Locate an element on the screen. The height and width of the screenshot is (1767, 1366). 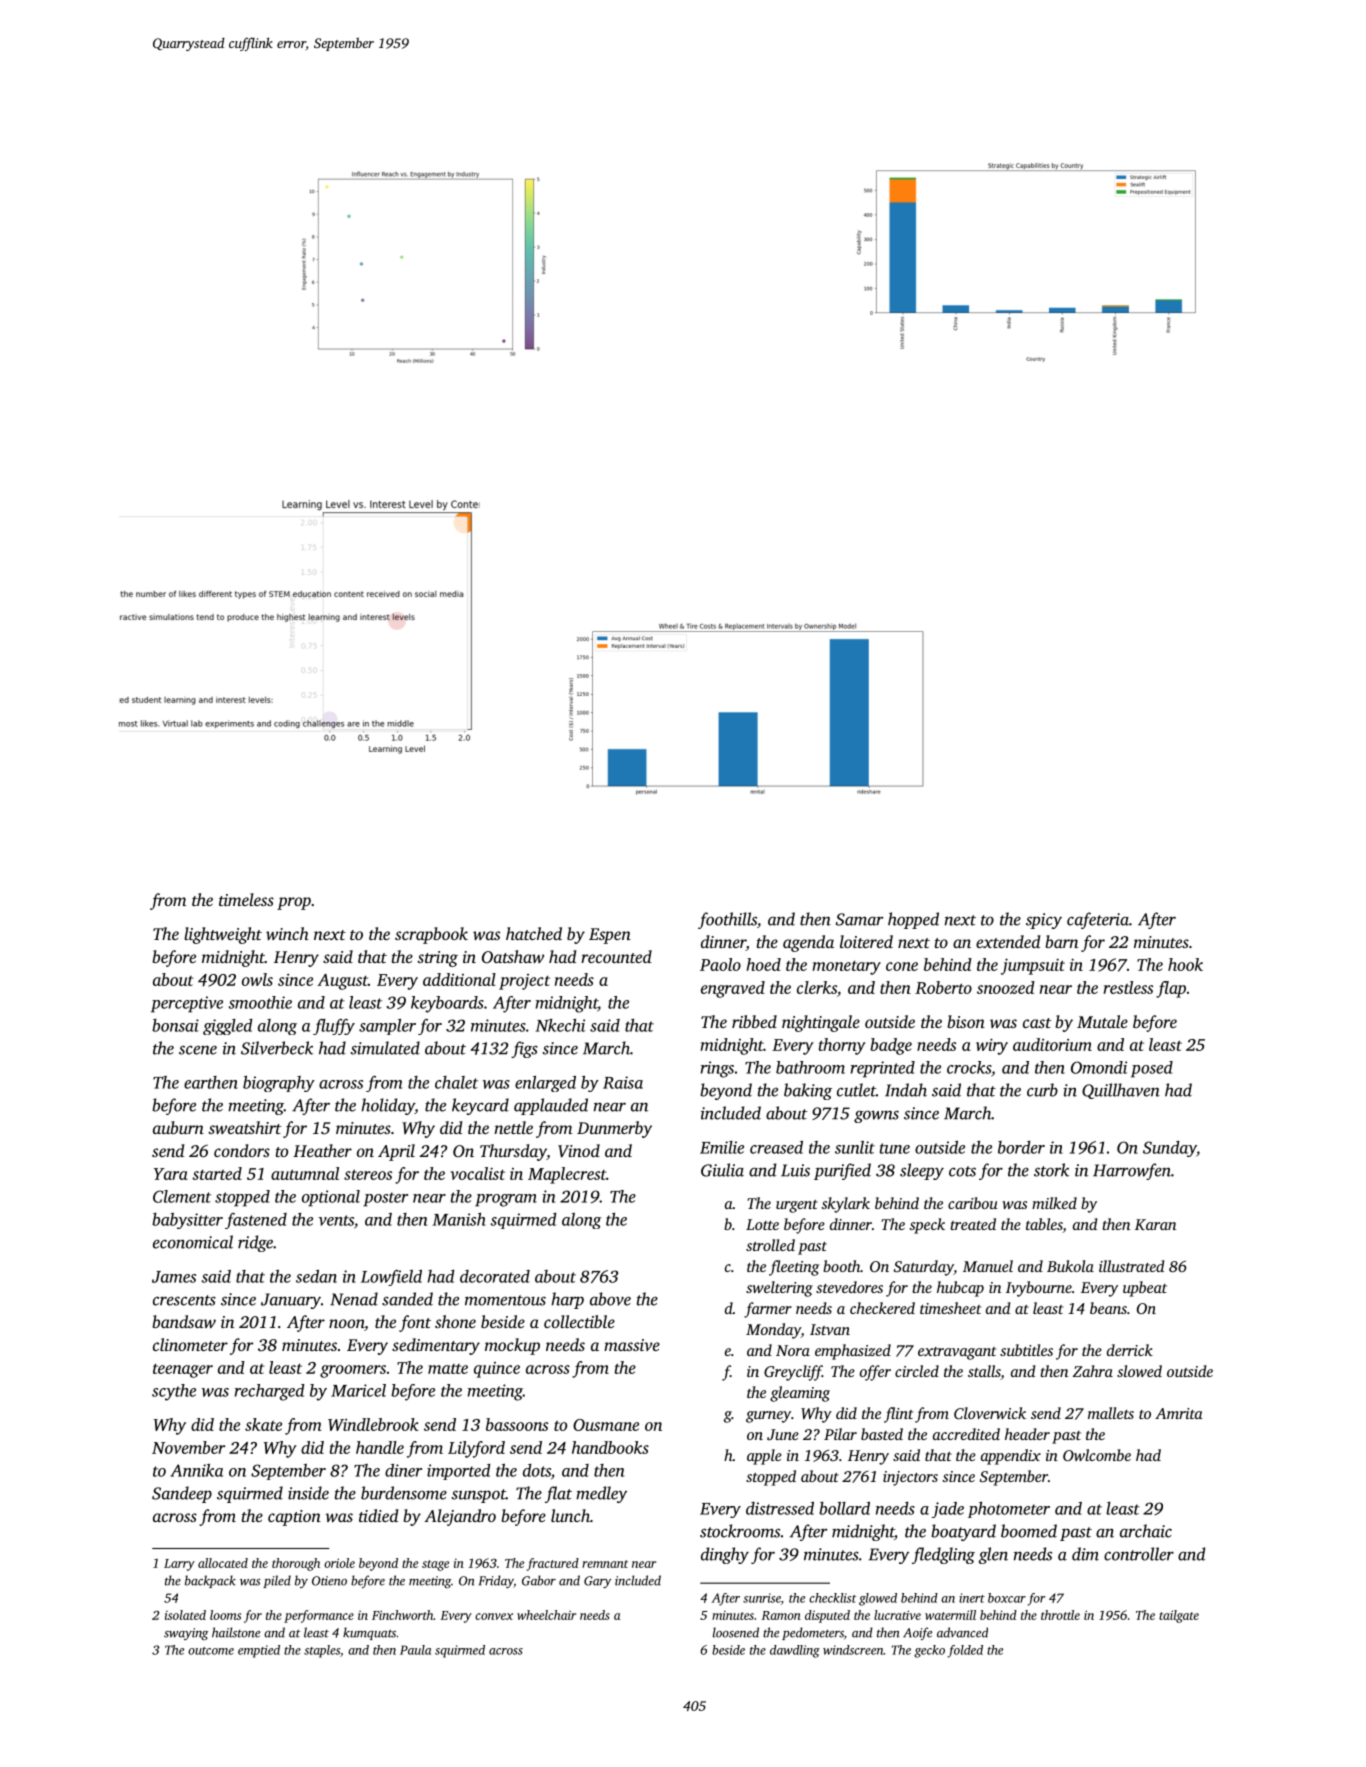
dawdling is located at coordinates (795, 1651).
